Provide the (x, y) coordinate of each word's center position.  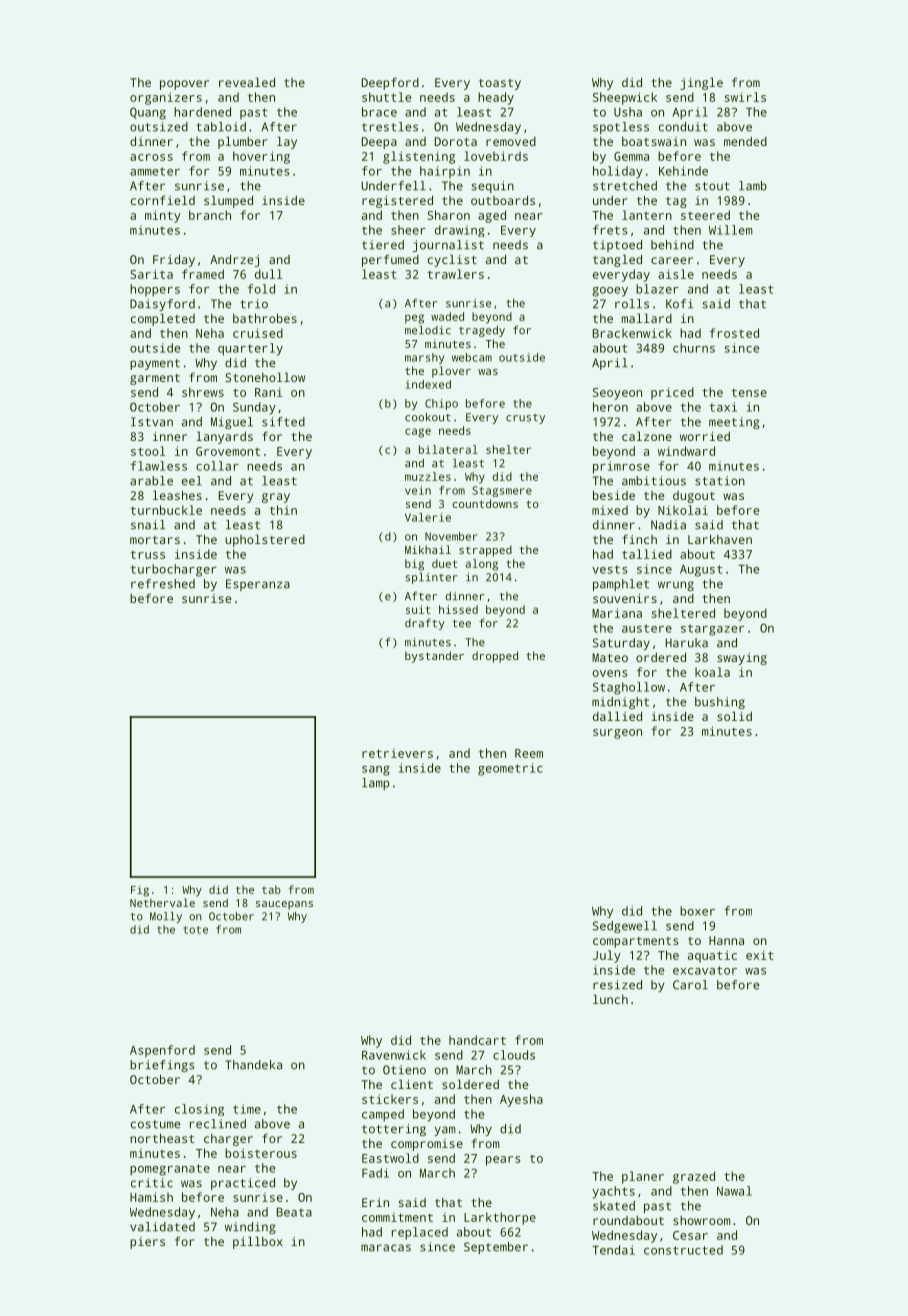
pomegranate (170, 1170)
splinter (431, 578)
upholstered (265, 540)
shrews (203, 392)
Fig (140, 891)
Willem (731, 230)
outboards (503, 200)
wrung (676, 586)
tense (749, 393)
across (151, 157)
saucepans (284, 905)
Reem (529, 753)
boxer (697, 911)
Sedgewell (625, 927)
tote (195, 930)
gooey (610, 292)
